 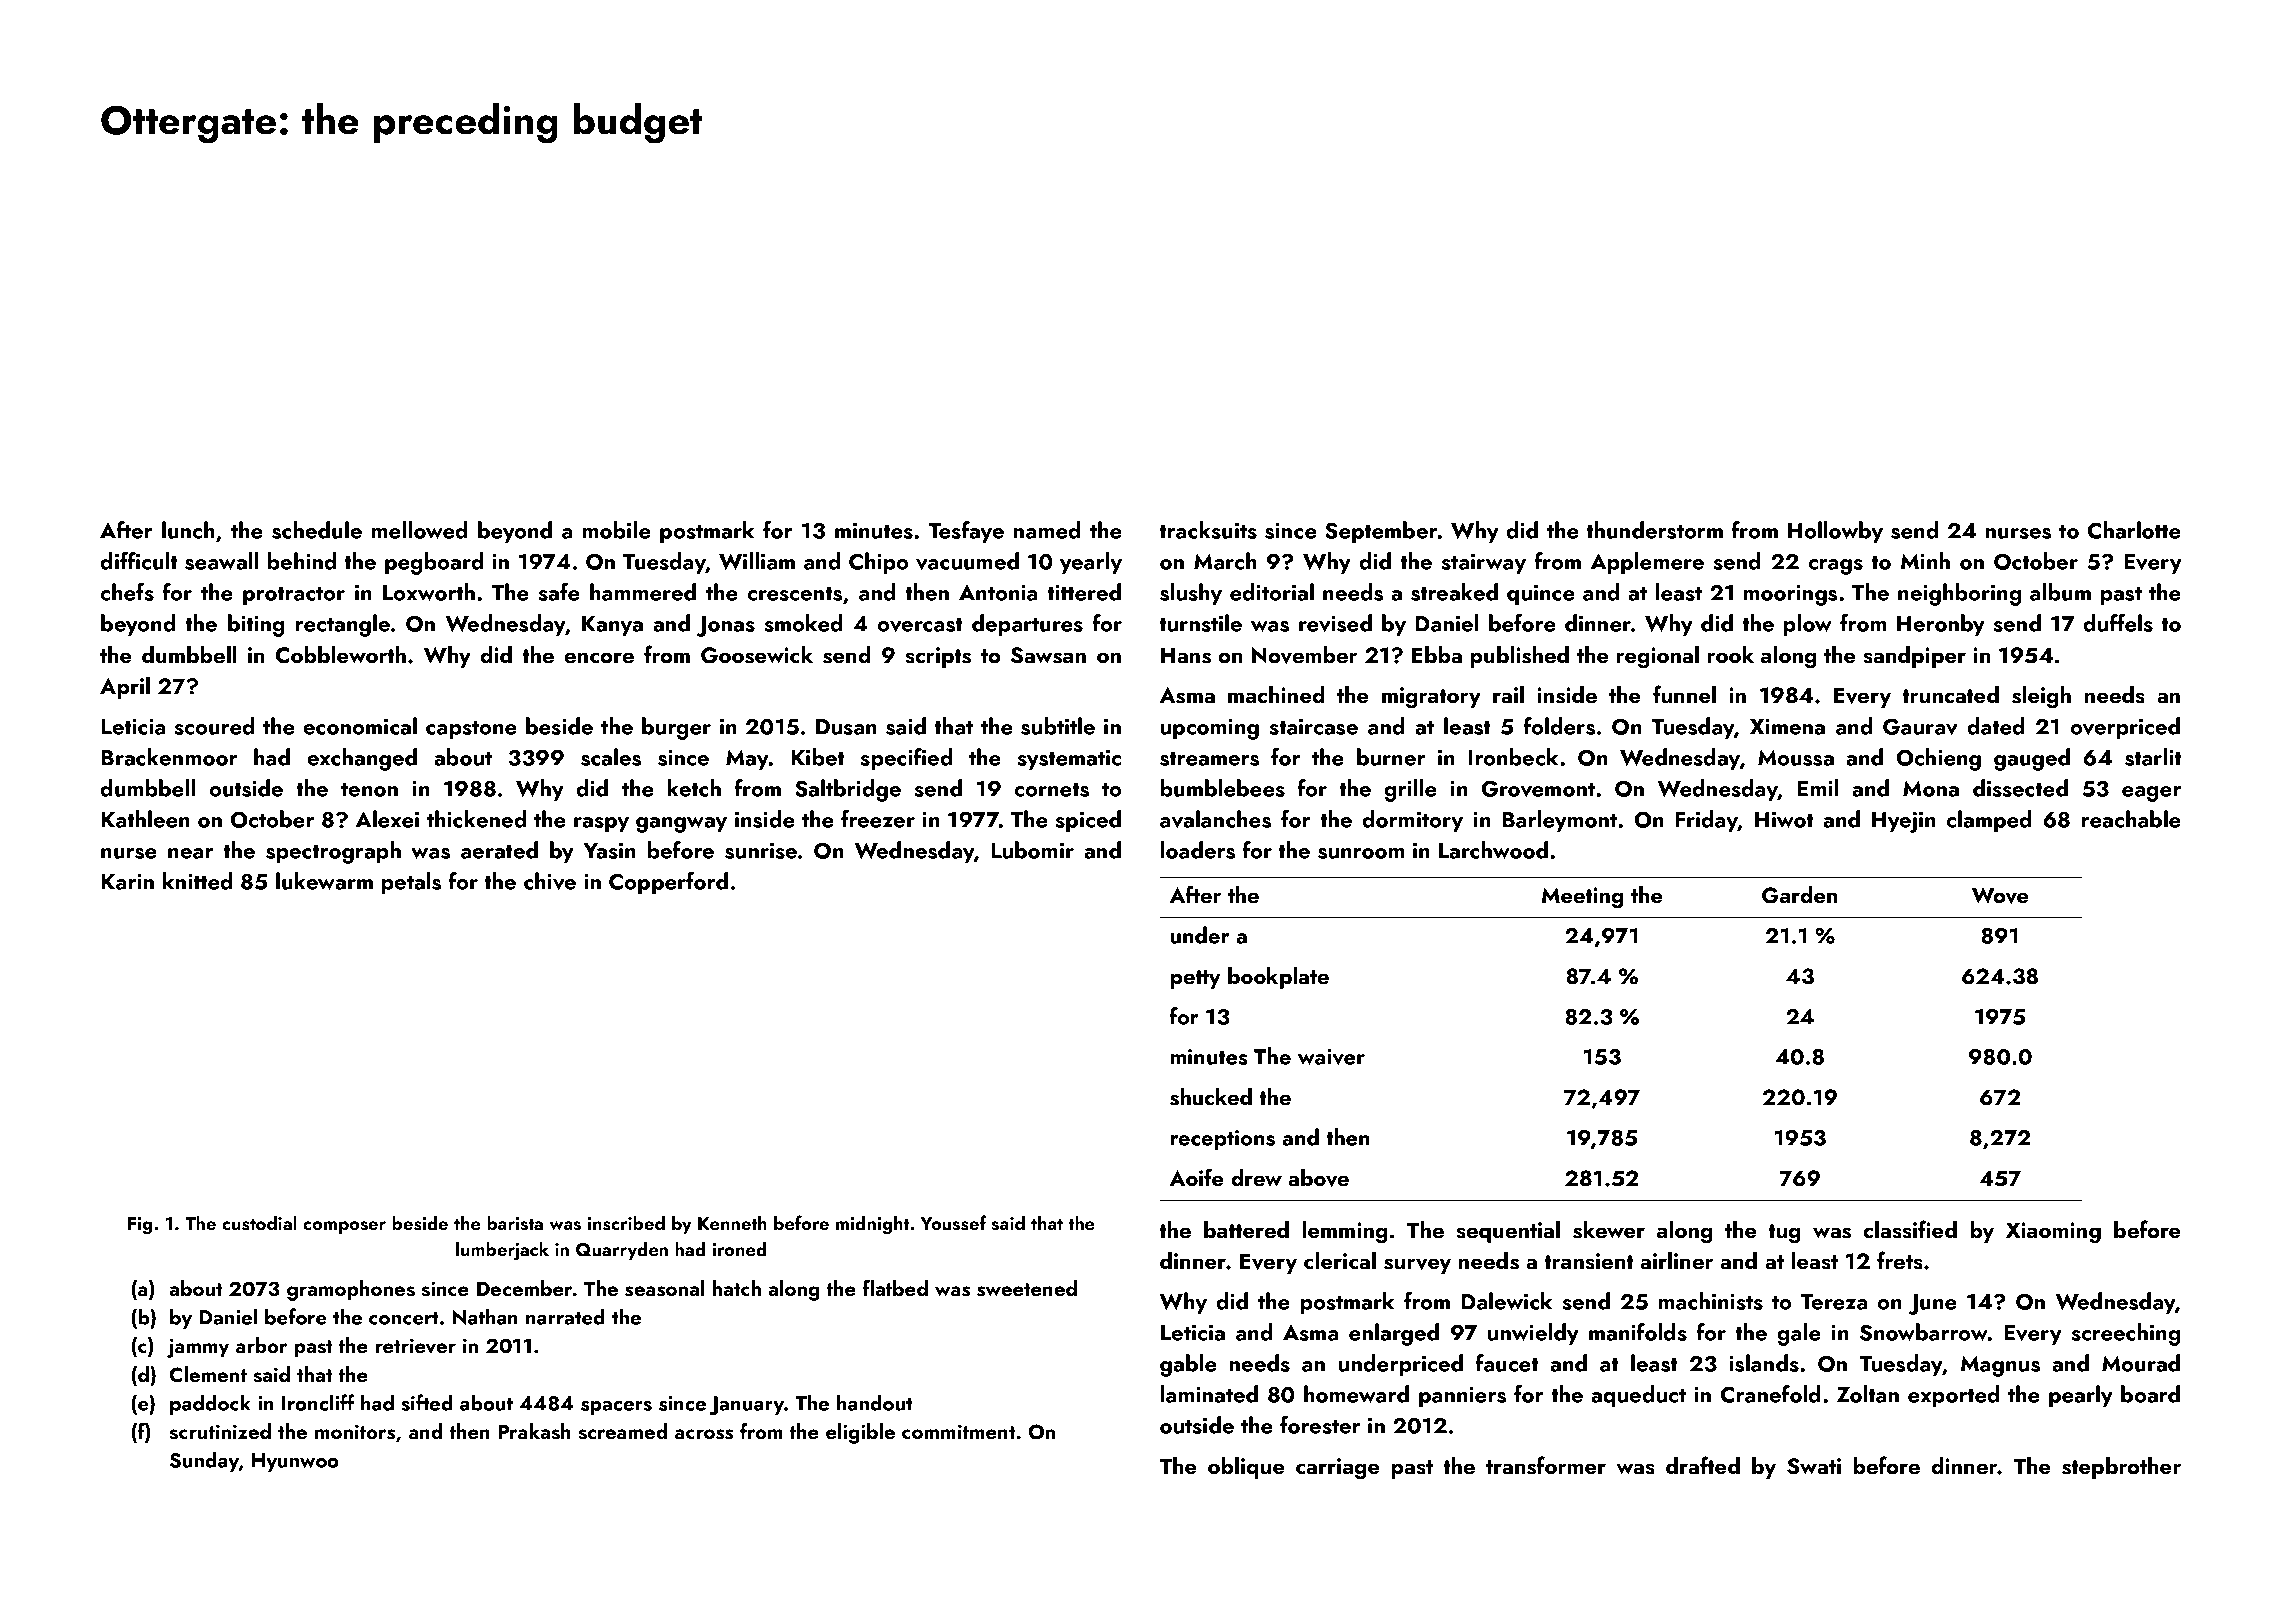 I want to click on encore, so click(x=599, y=657).
